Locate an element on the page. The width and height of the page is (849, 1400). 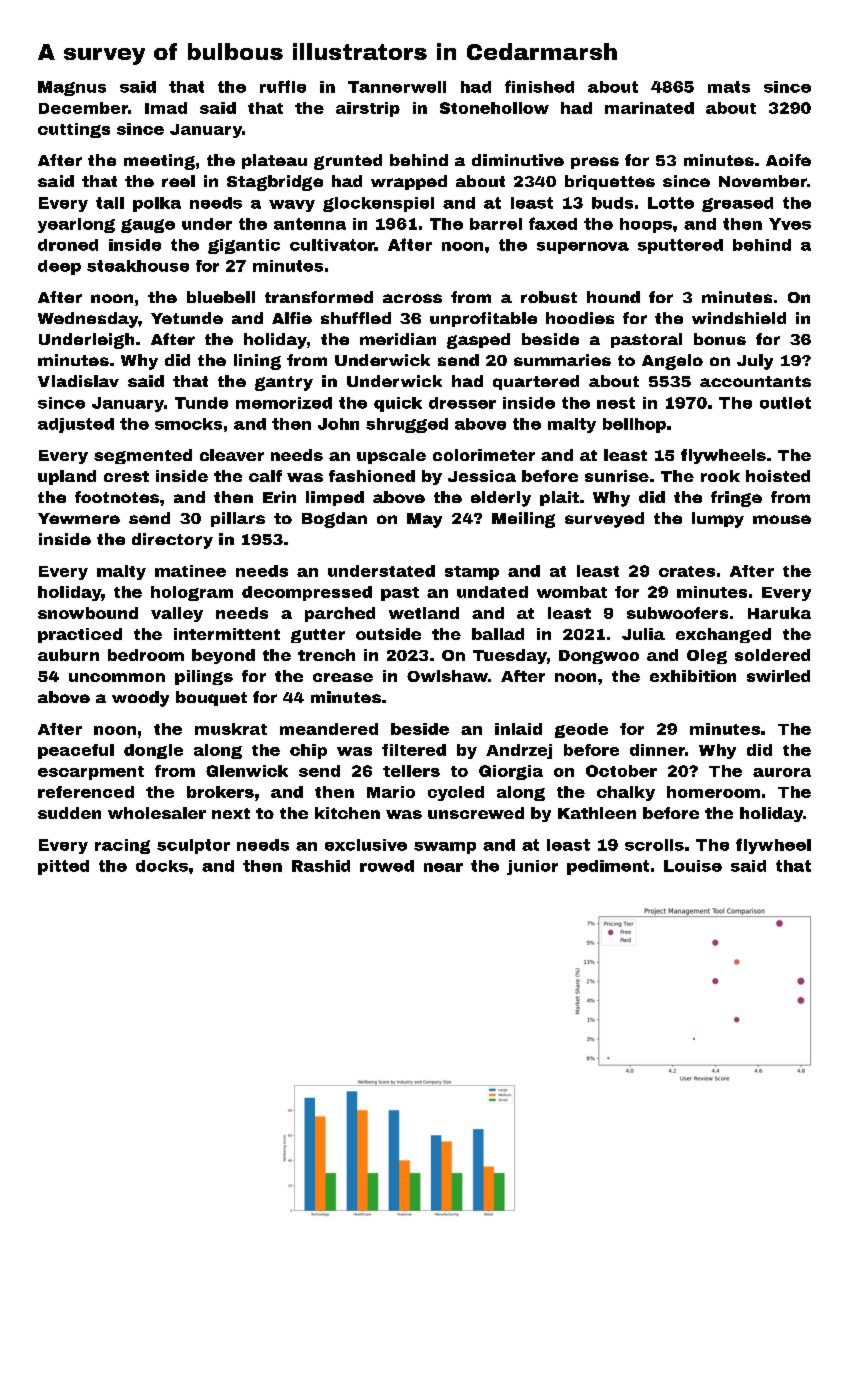
practiced is located at coordinates (80, 635).
